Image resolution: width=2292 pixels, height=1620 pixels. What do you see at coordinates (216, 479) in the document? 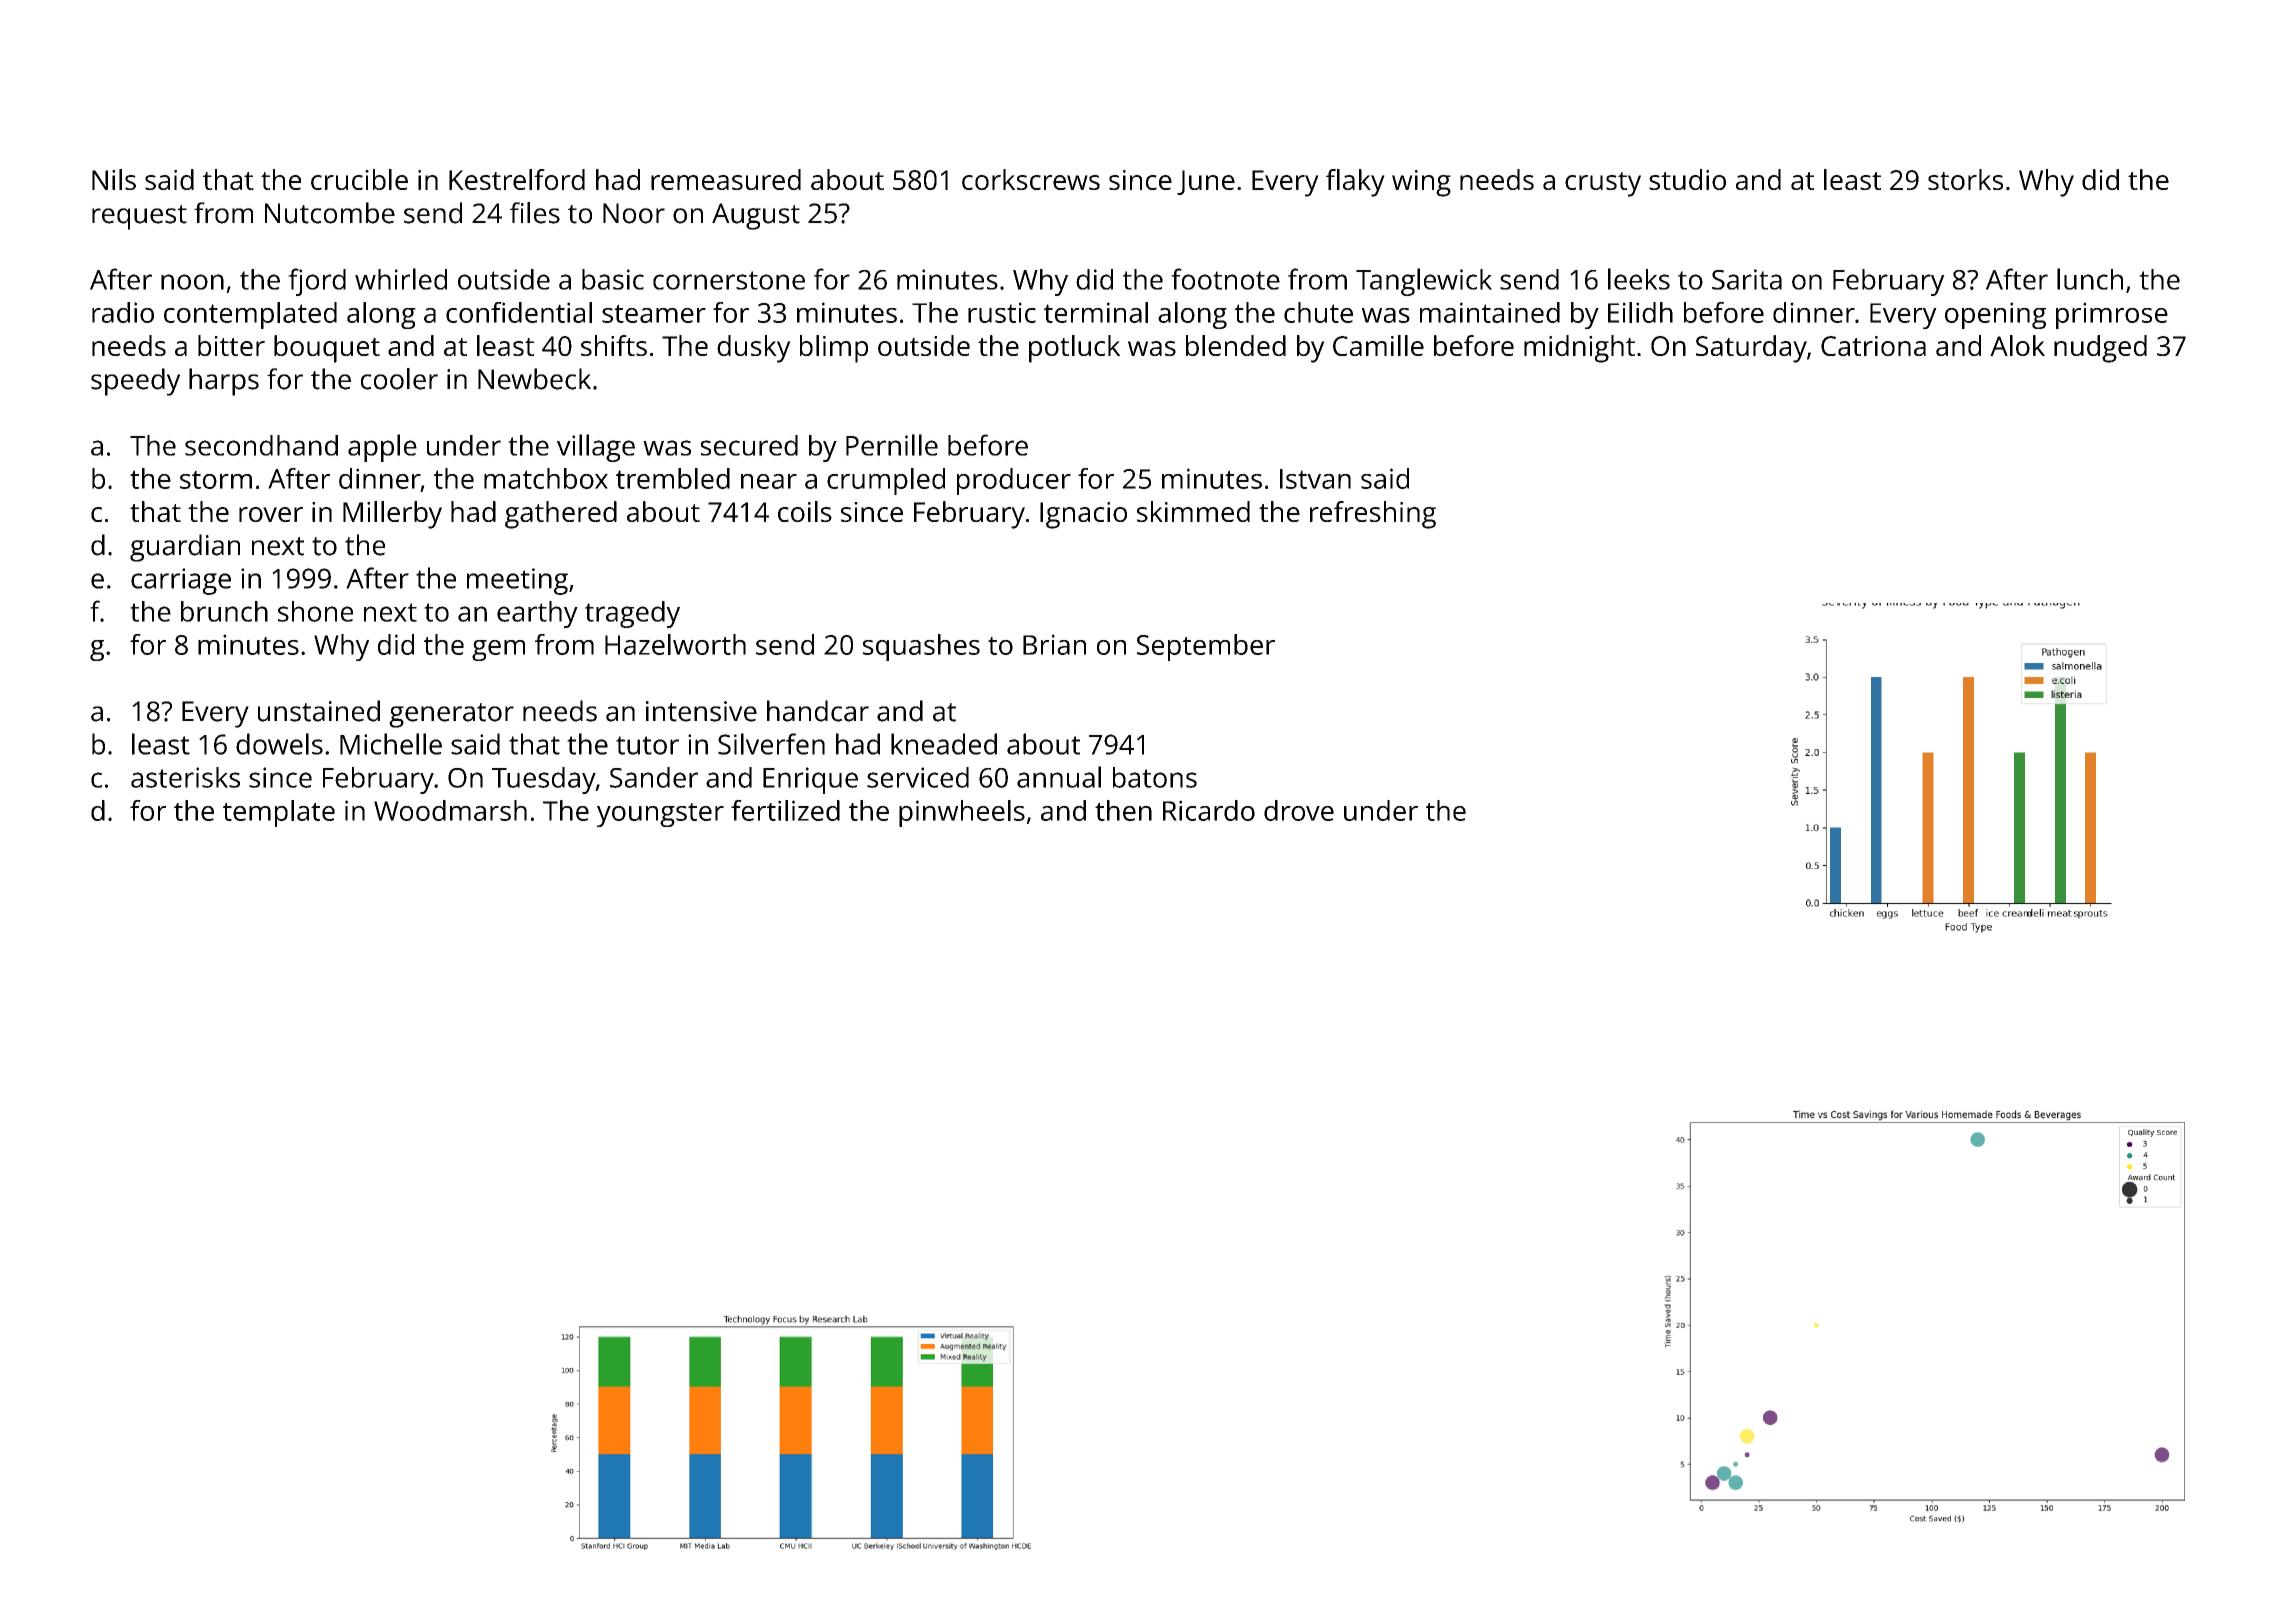
I see `storm` at bounding box center [216, 479].
